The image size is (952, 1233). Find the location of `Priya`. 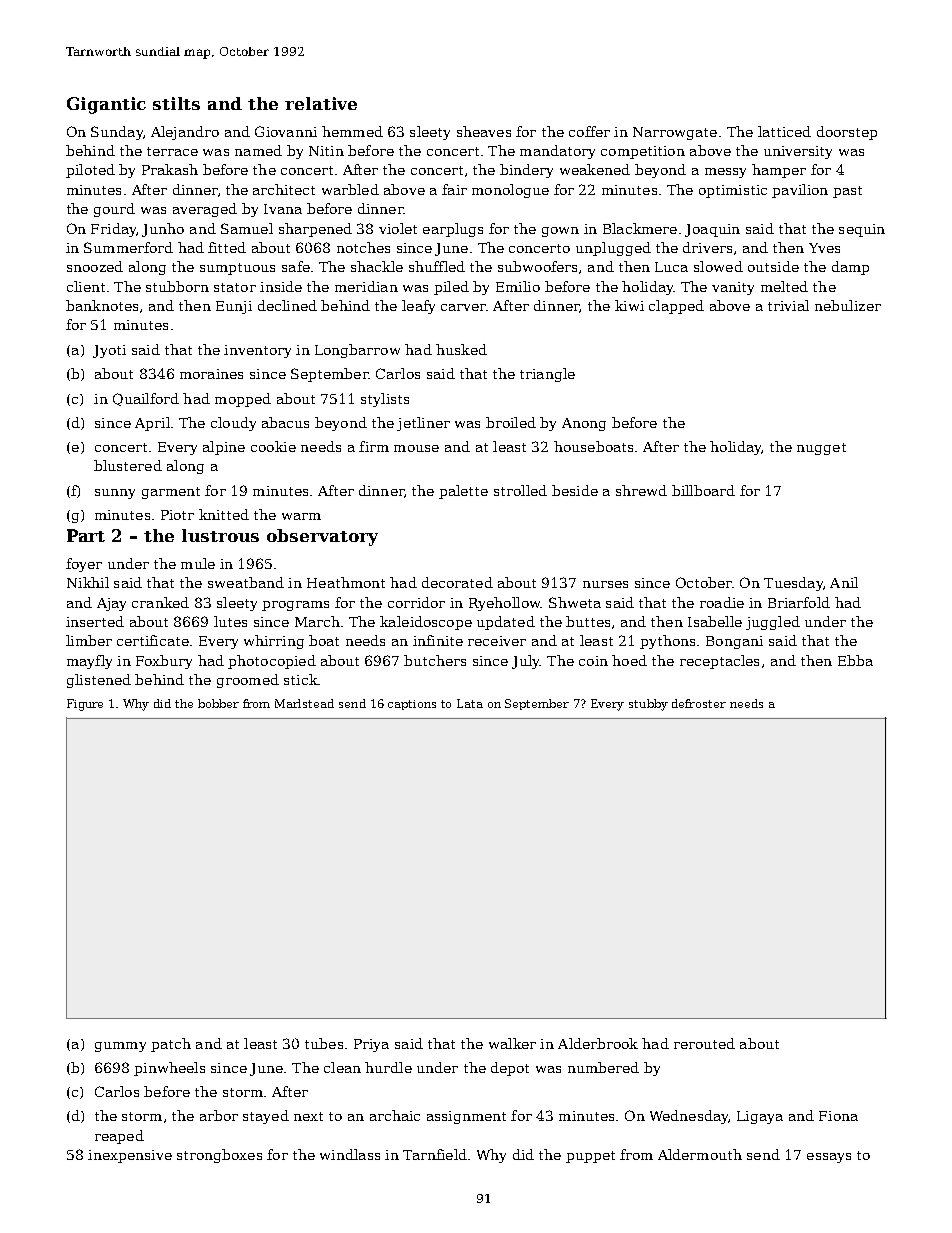

Priya is located at coordinates (371, 1045).
